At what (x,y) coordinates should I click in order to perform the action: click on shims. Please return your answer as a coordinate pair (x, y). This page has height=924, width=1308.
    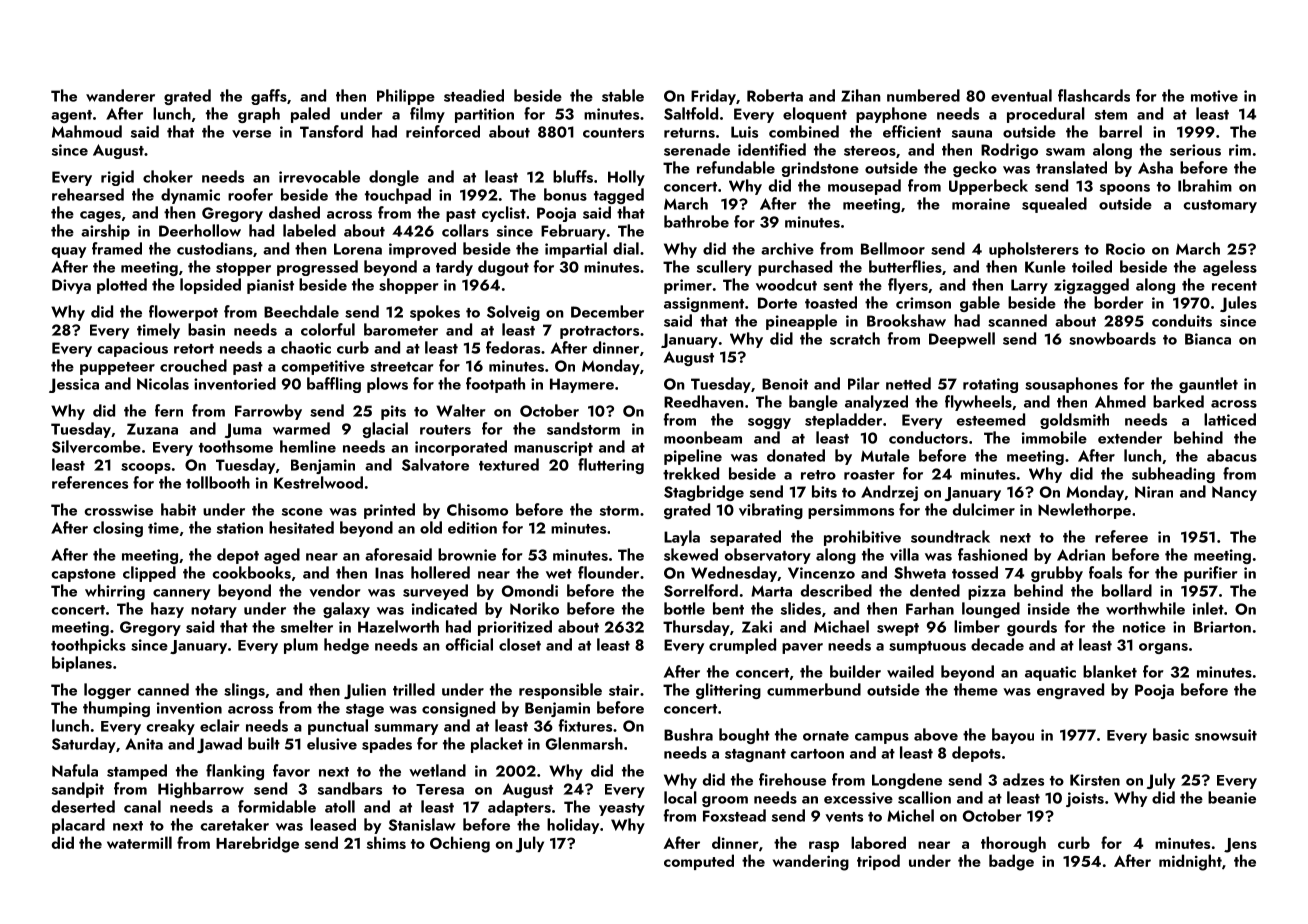
    Looking at the image, I should click on (386, 842).
